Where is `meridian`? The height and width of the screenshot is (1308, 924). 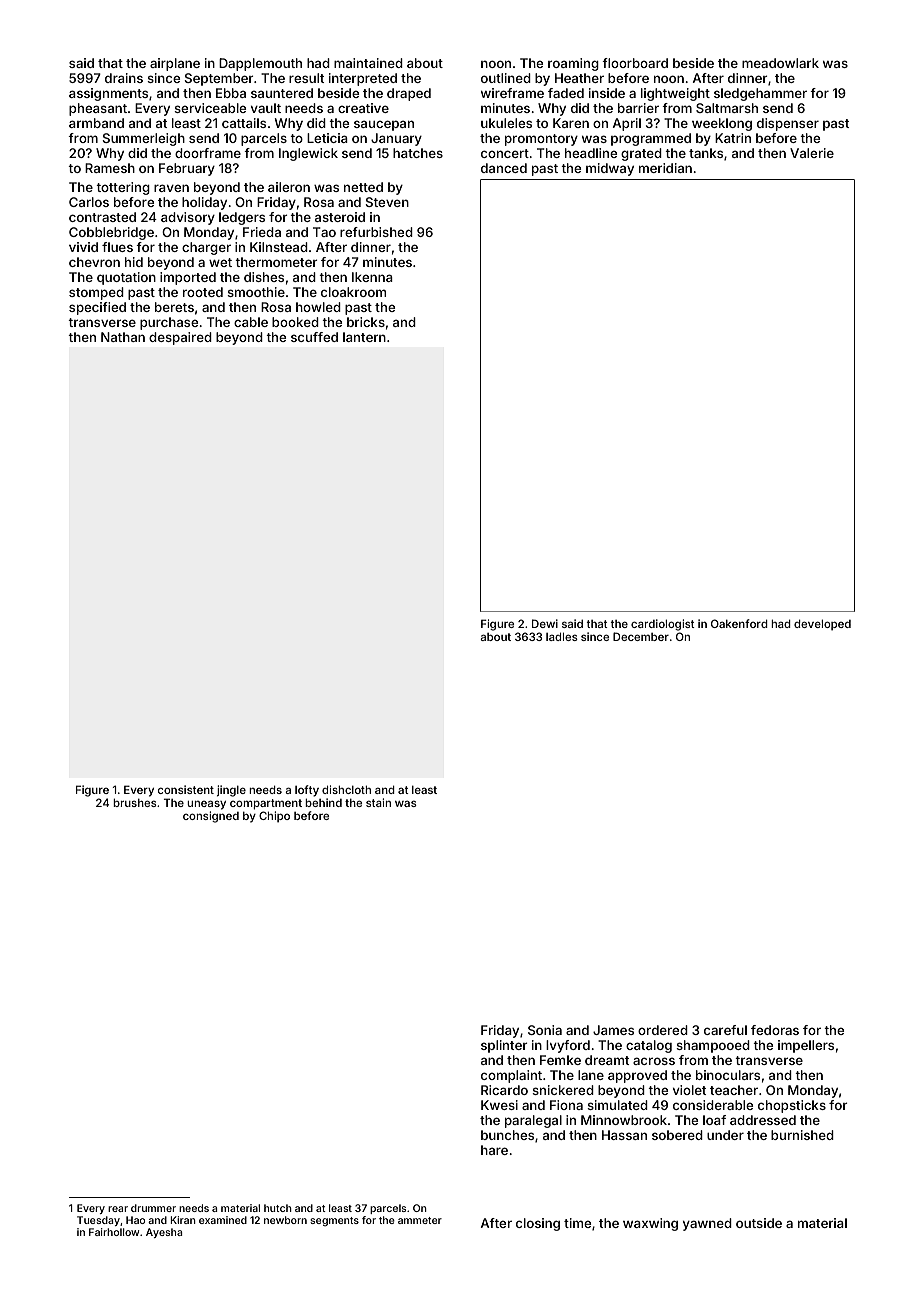 meridian is located at coordinates (665, 168).
